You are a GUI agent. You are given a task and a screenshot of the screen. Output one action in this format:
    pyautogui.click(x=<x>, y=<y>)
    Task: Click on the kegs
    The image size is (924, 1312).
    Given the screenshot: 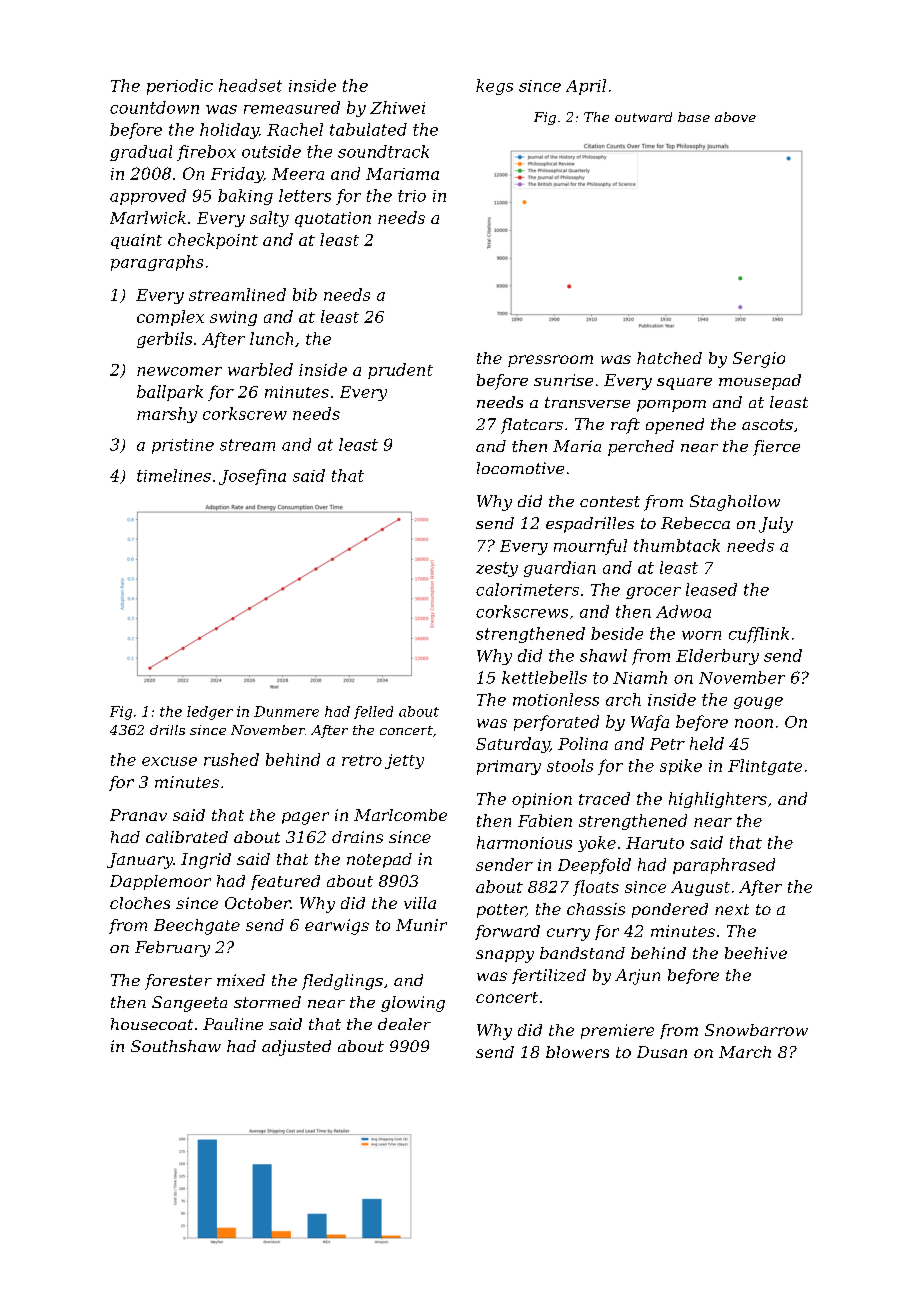 What is the action you would take?
    pyautogui.click(x=494, y=87)
